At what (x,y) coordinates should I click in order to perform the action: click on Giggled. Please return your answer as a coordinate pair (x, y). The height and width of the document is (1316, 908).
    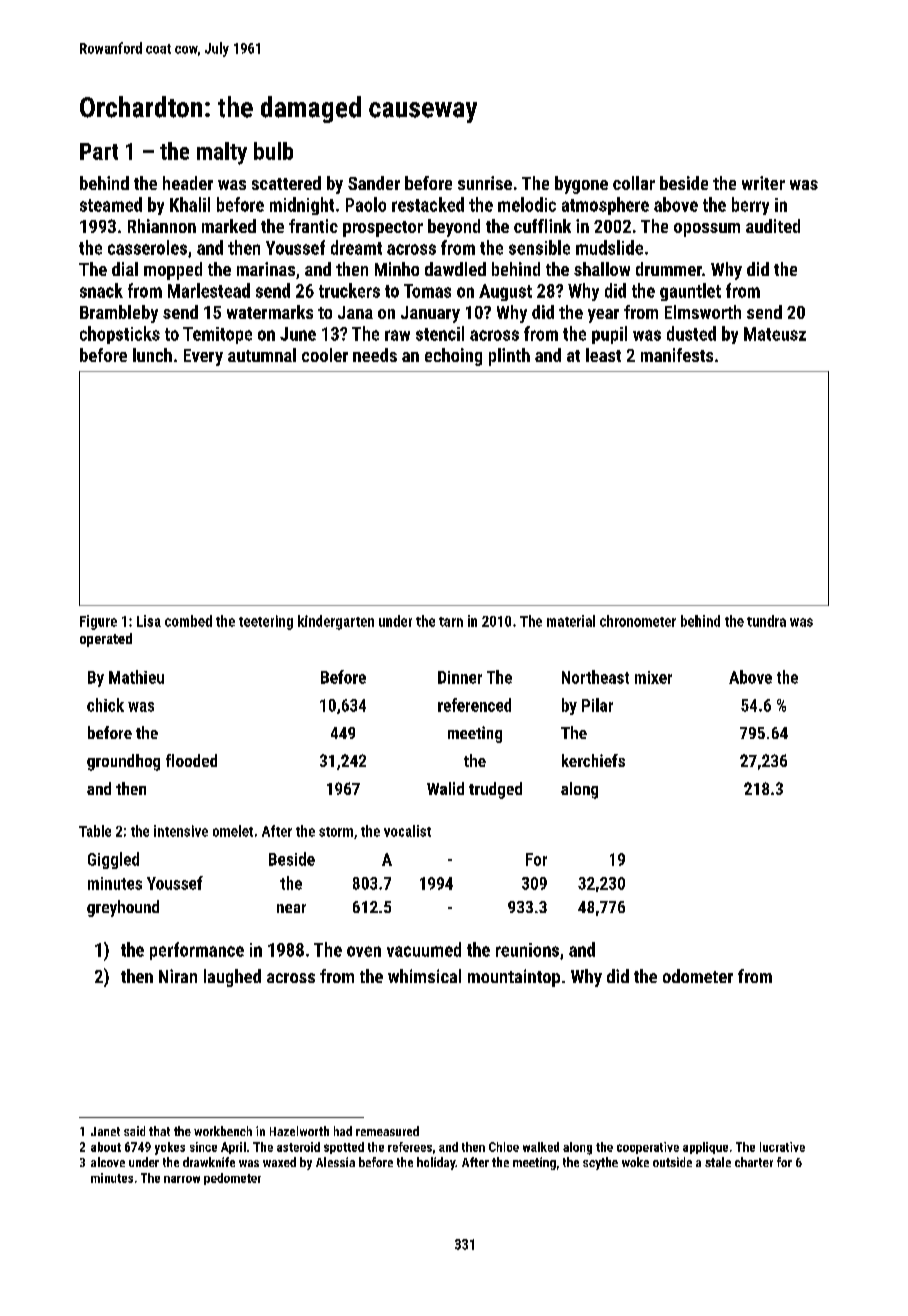
    Looking at the image, I should click on (113, 860).
